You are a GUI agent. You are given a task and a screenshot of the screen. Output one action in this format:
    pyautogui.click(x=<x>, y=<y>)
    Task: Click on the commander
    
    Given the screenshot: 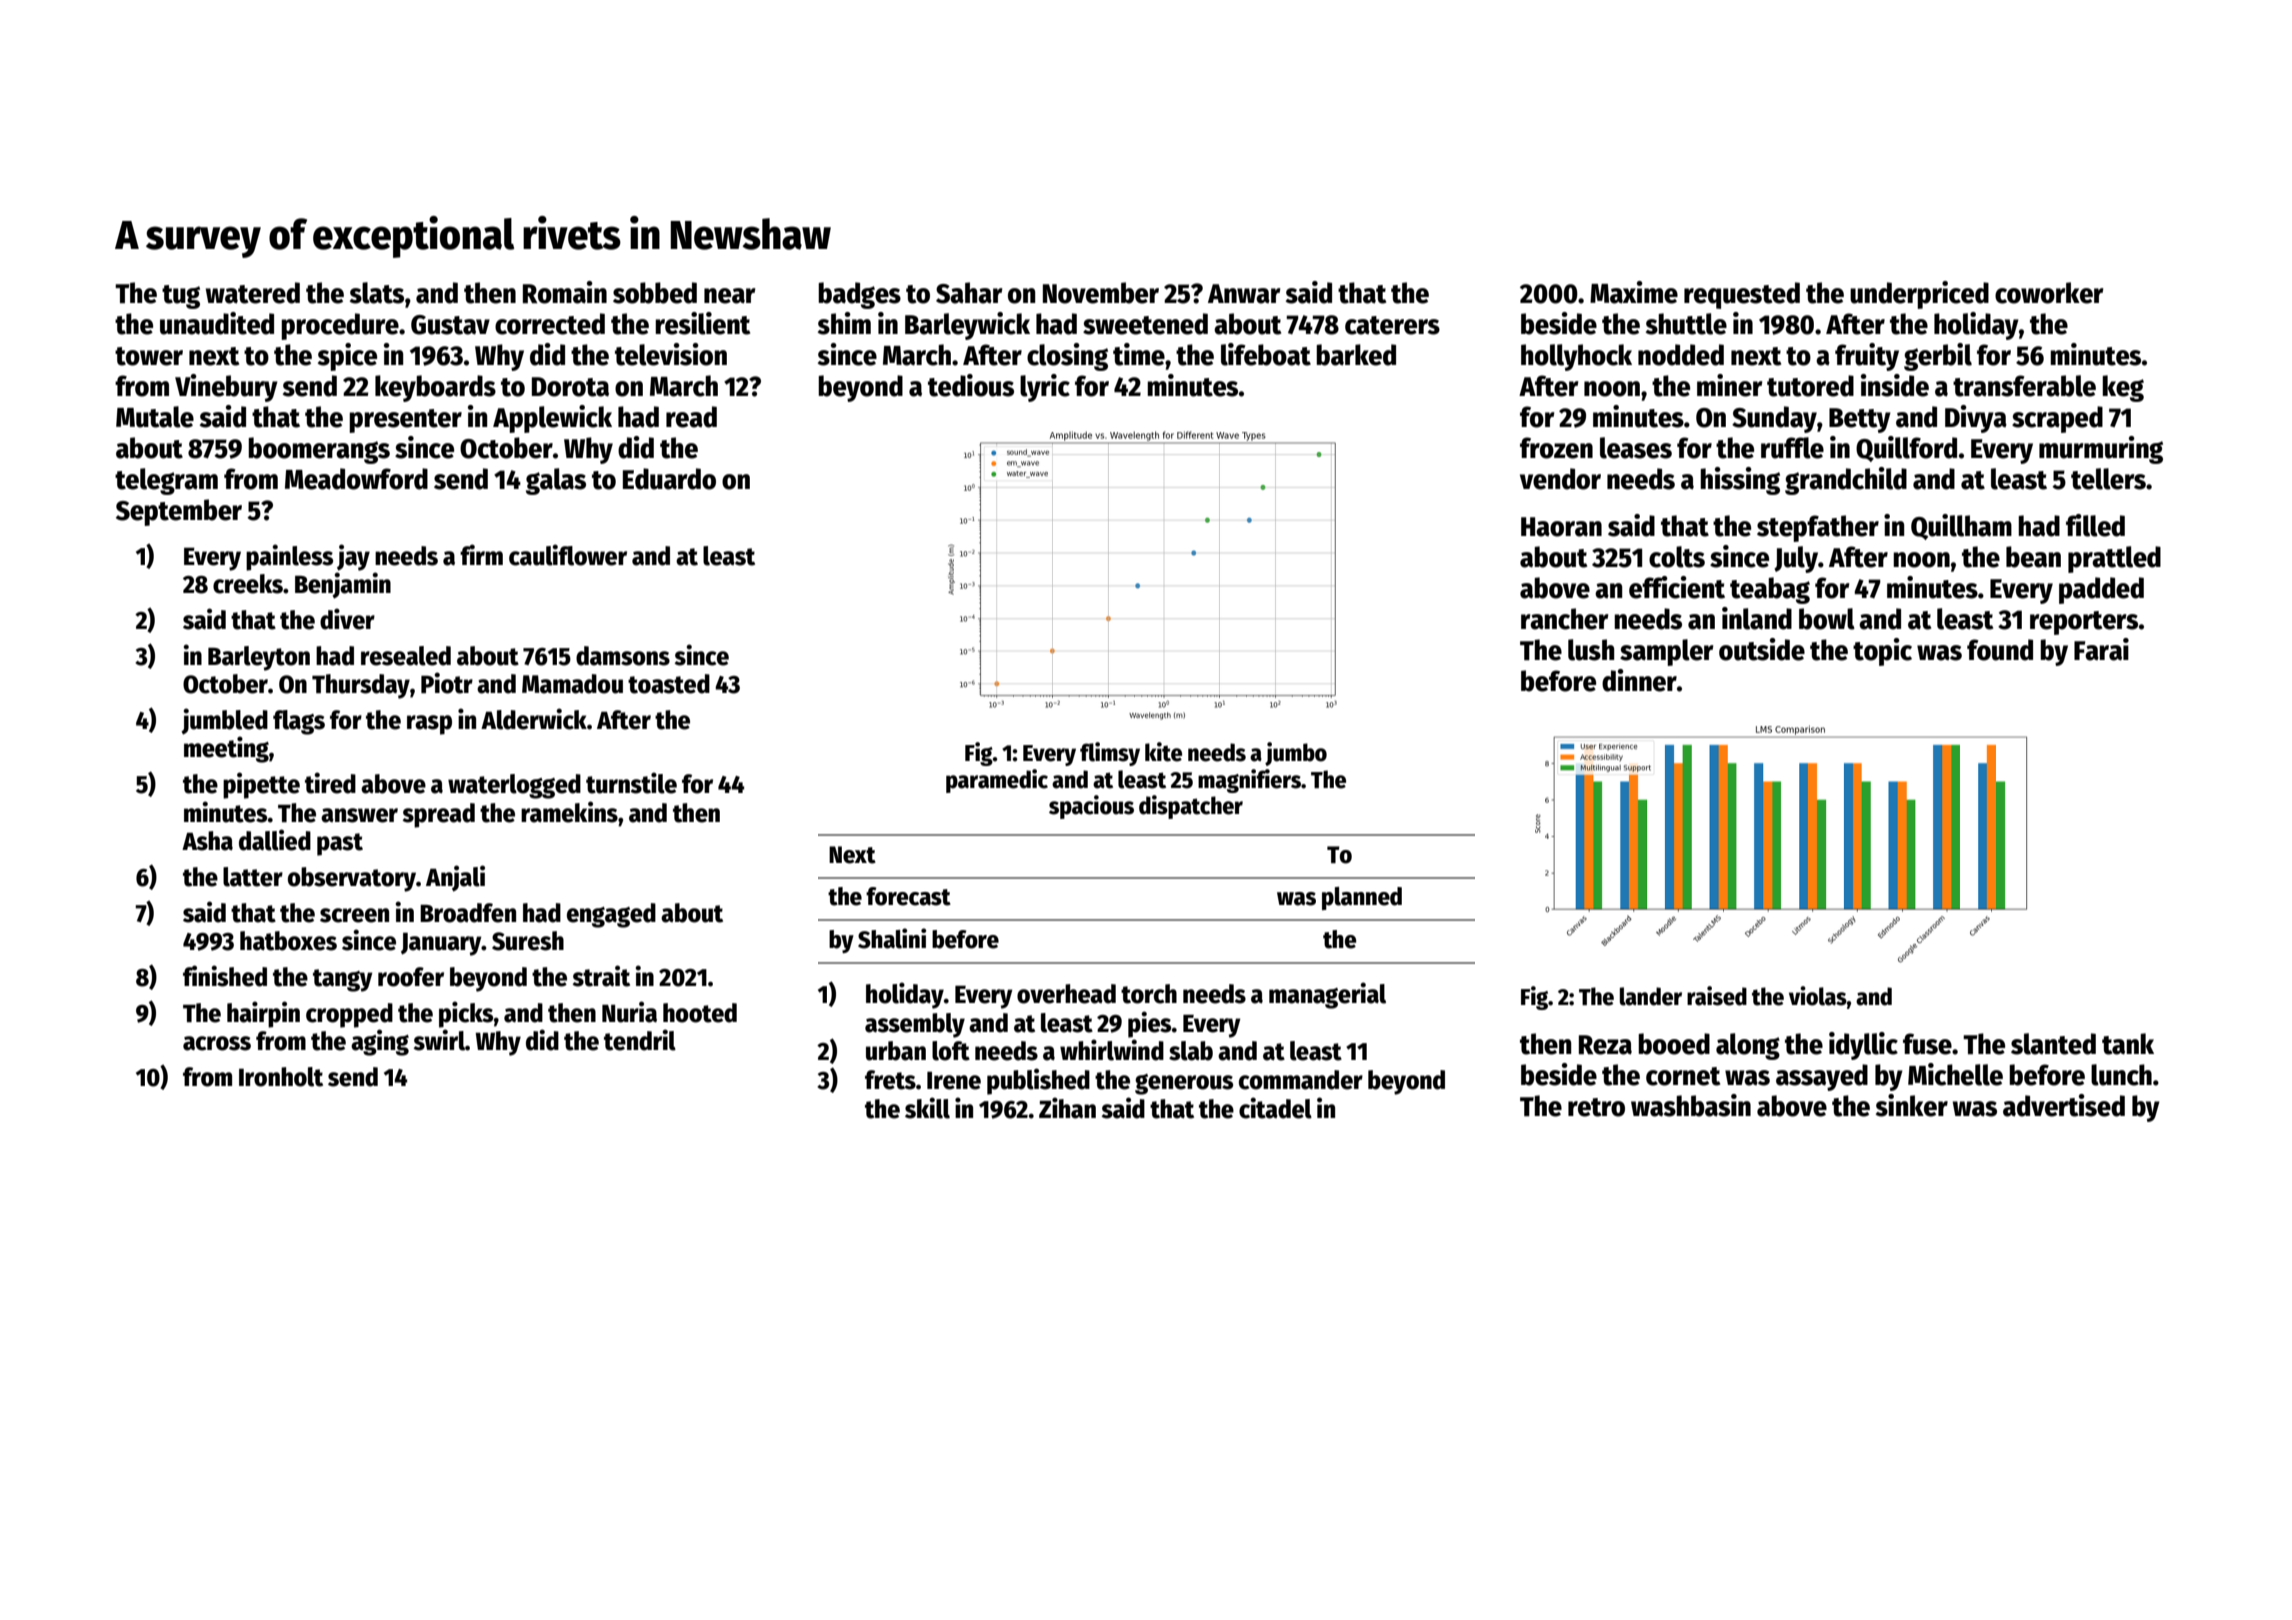 What is the action you would take?
    pyautogui.click(x=1301, y=1080)
